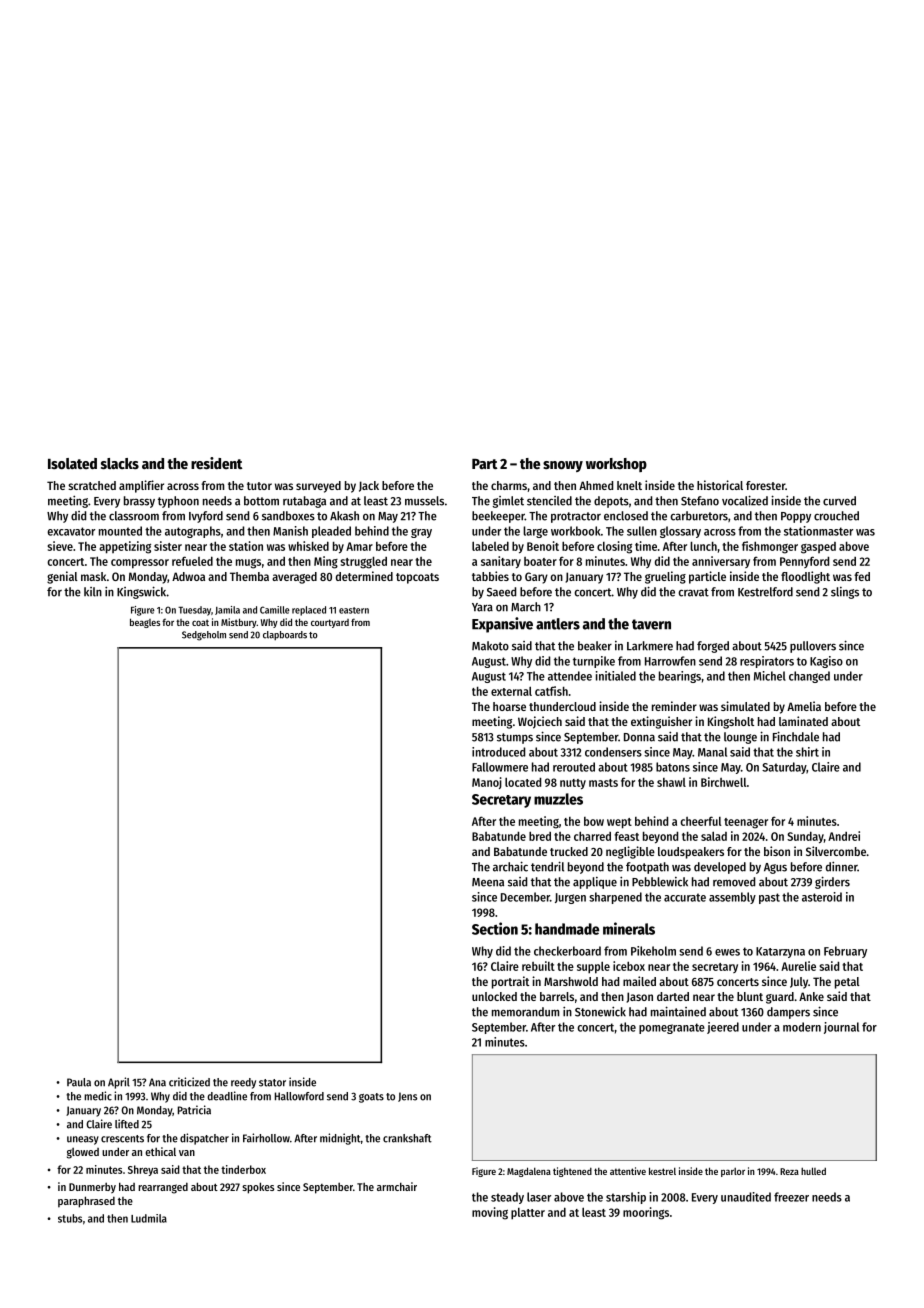 The height and width of the screenshot is (1308, 924). I want to click on dampers, so click(788, 1013).
